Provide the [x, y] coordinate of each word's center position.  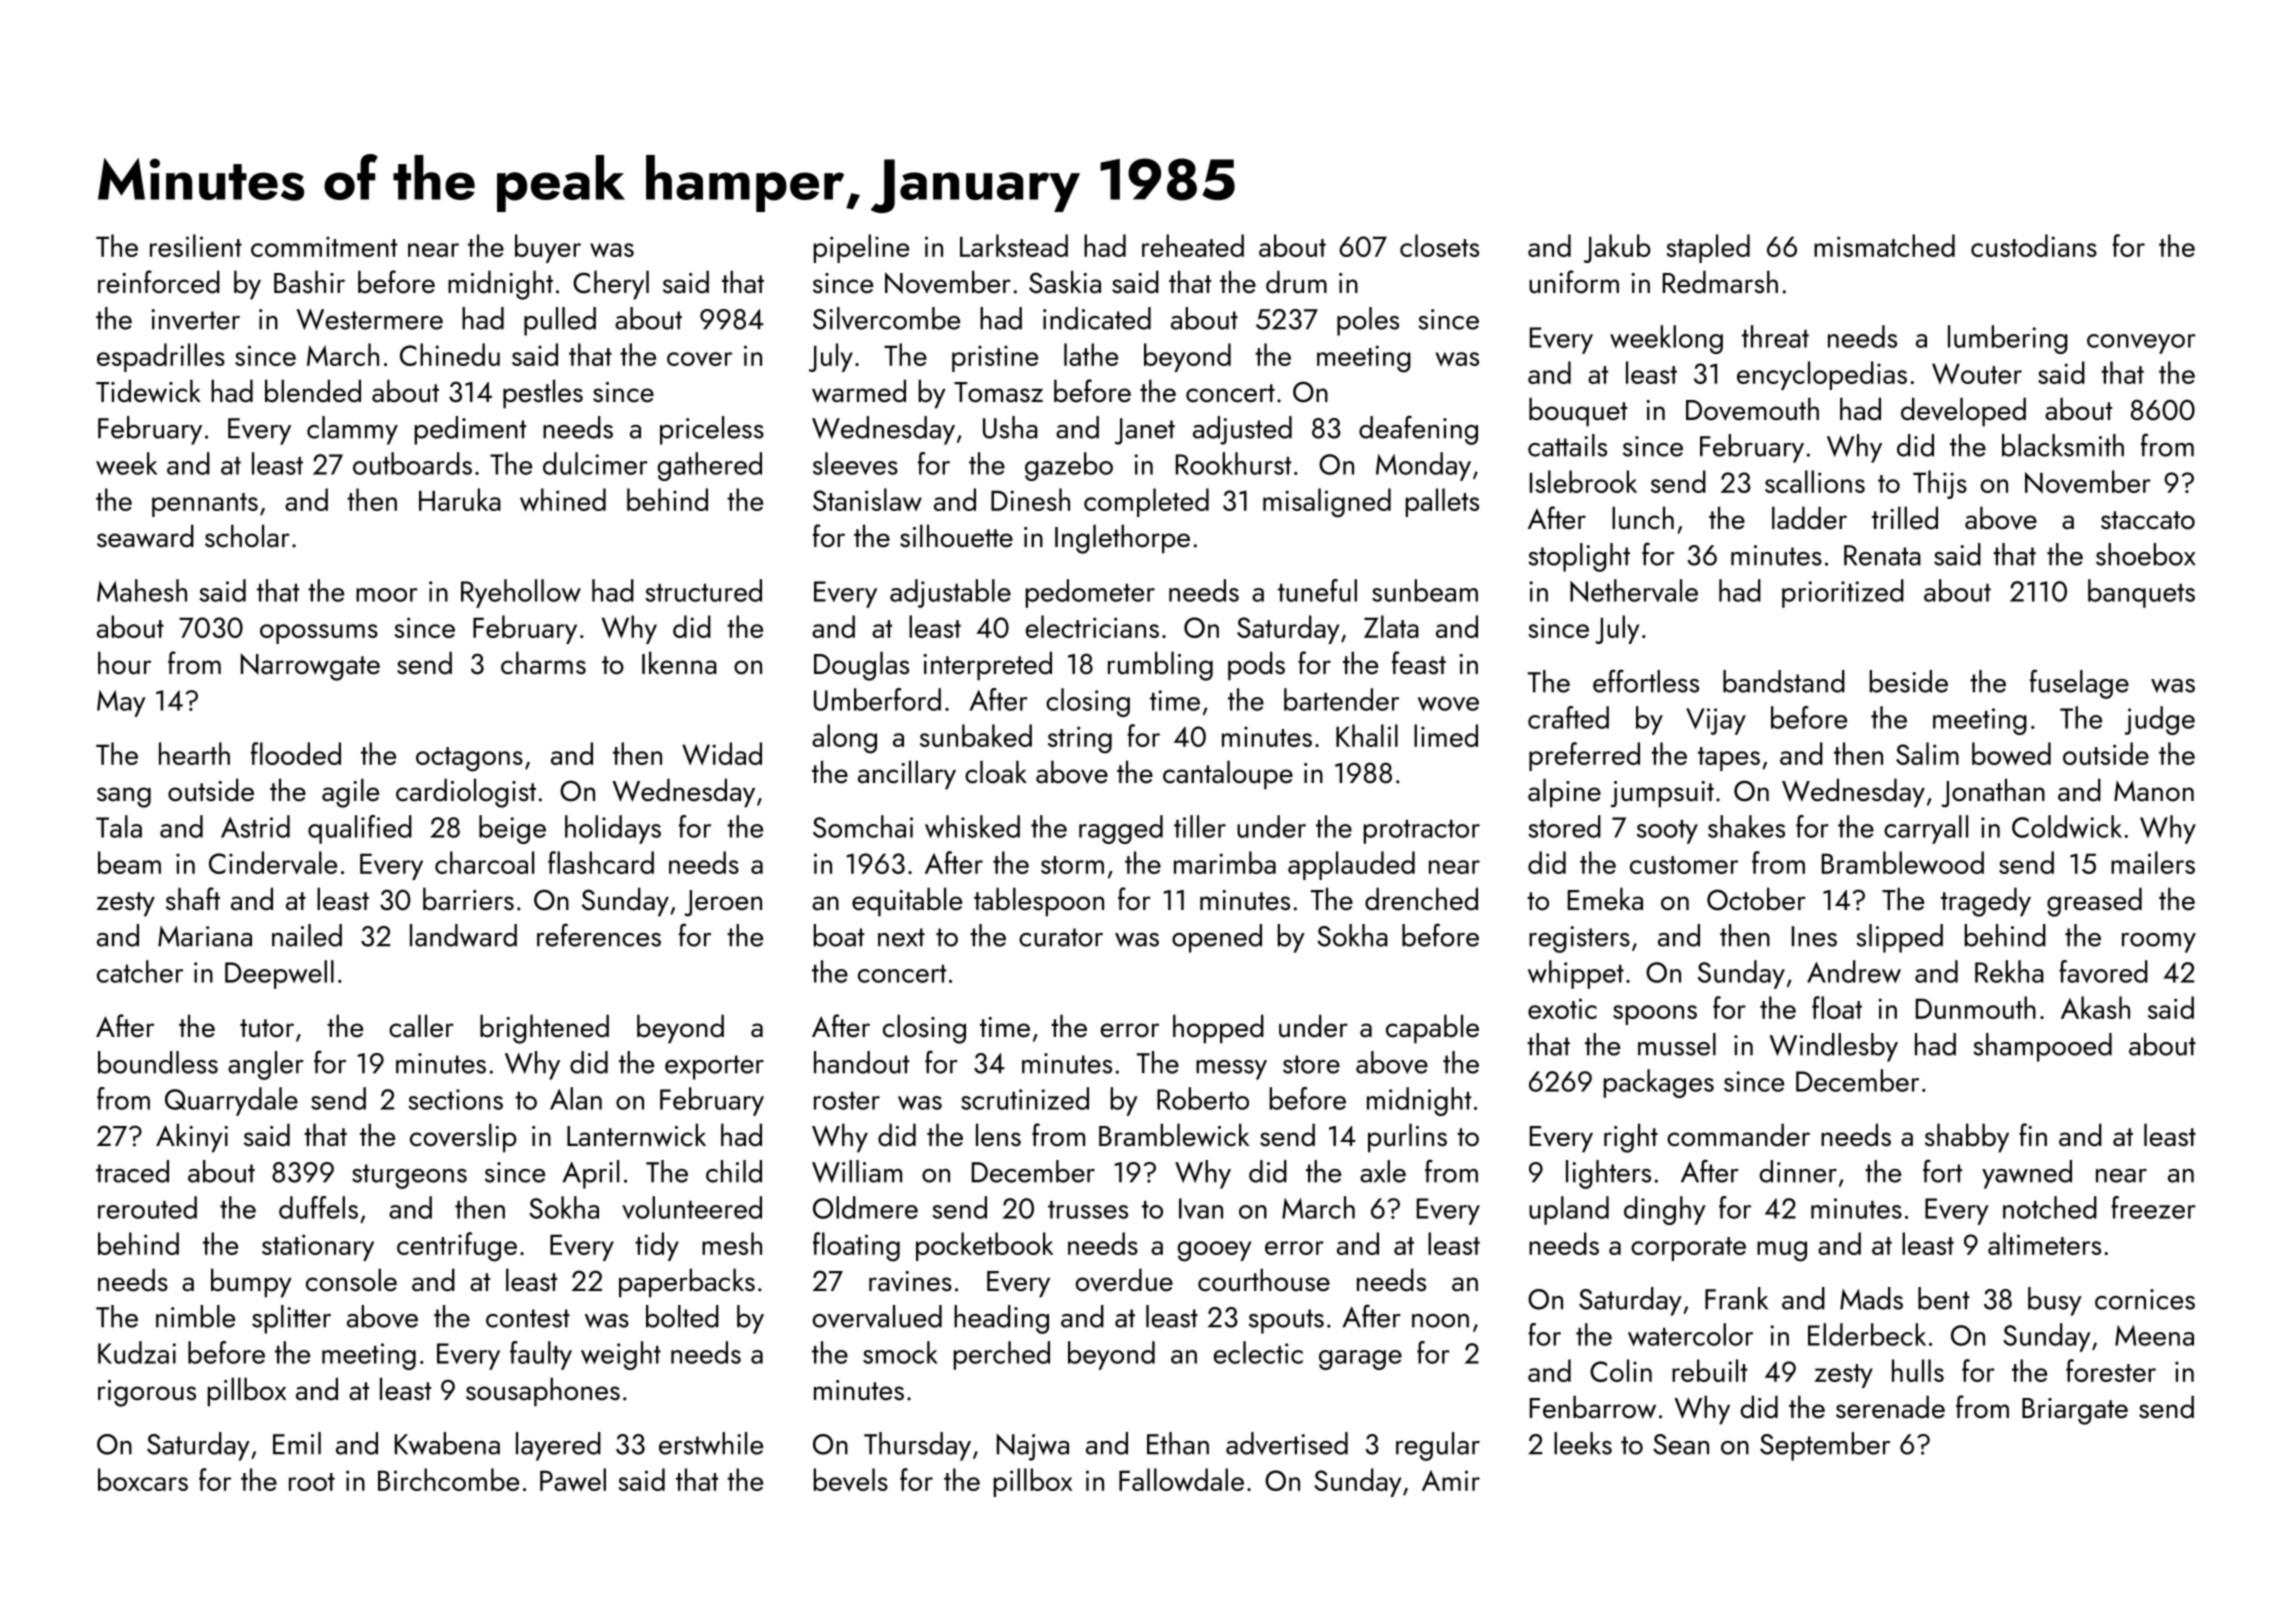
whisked [972, 826]
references [599, 935]
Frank [1736, 1298]
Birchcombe [448, 1479]
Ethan [1178, 1443]
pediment [470, 430]
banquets [2141, 593]
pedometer [1090, 593]
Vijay [1716, 721]
